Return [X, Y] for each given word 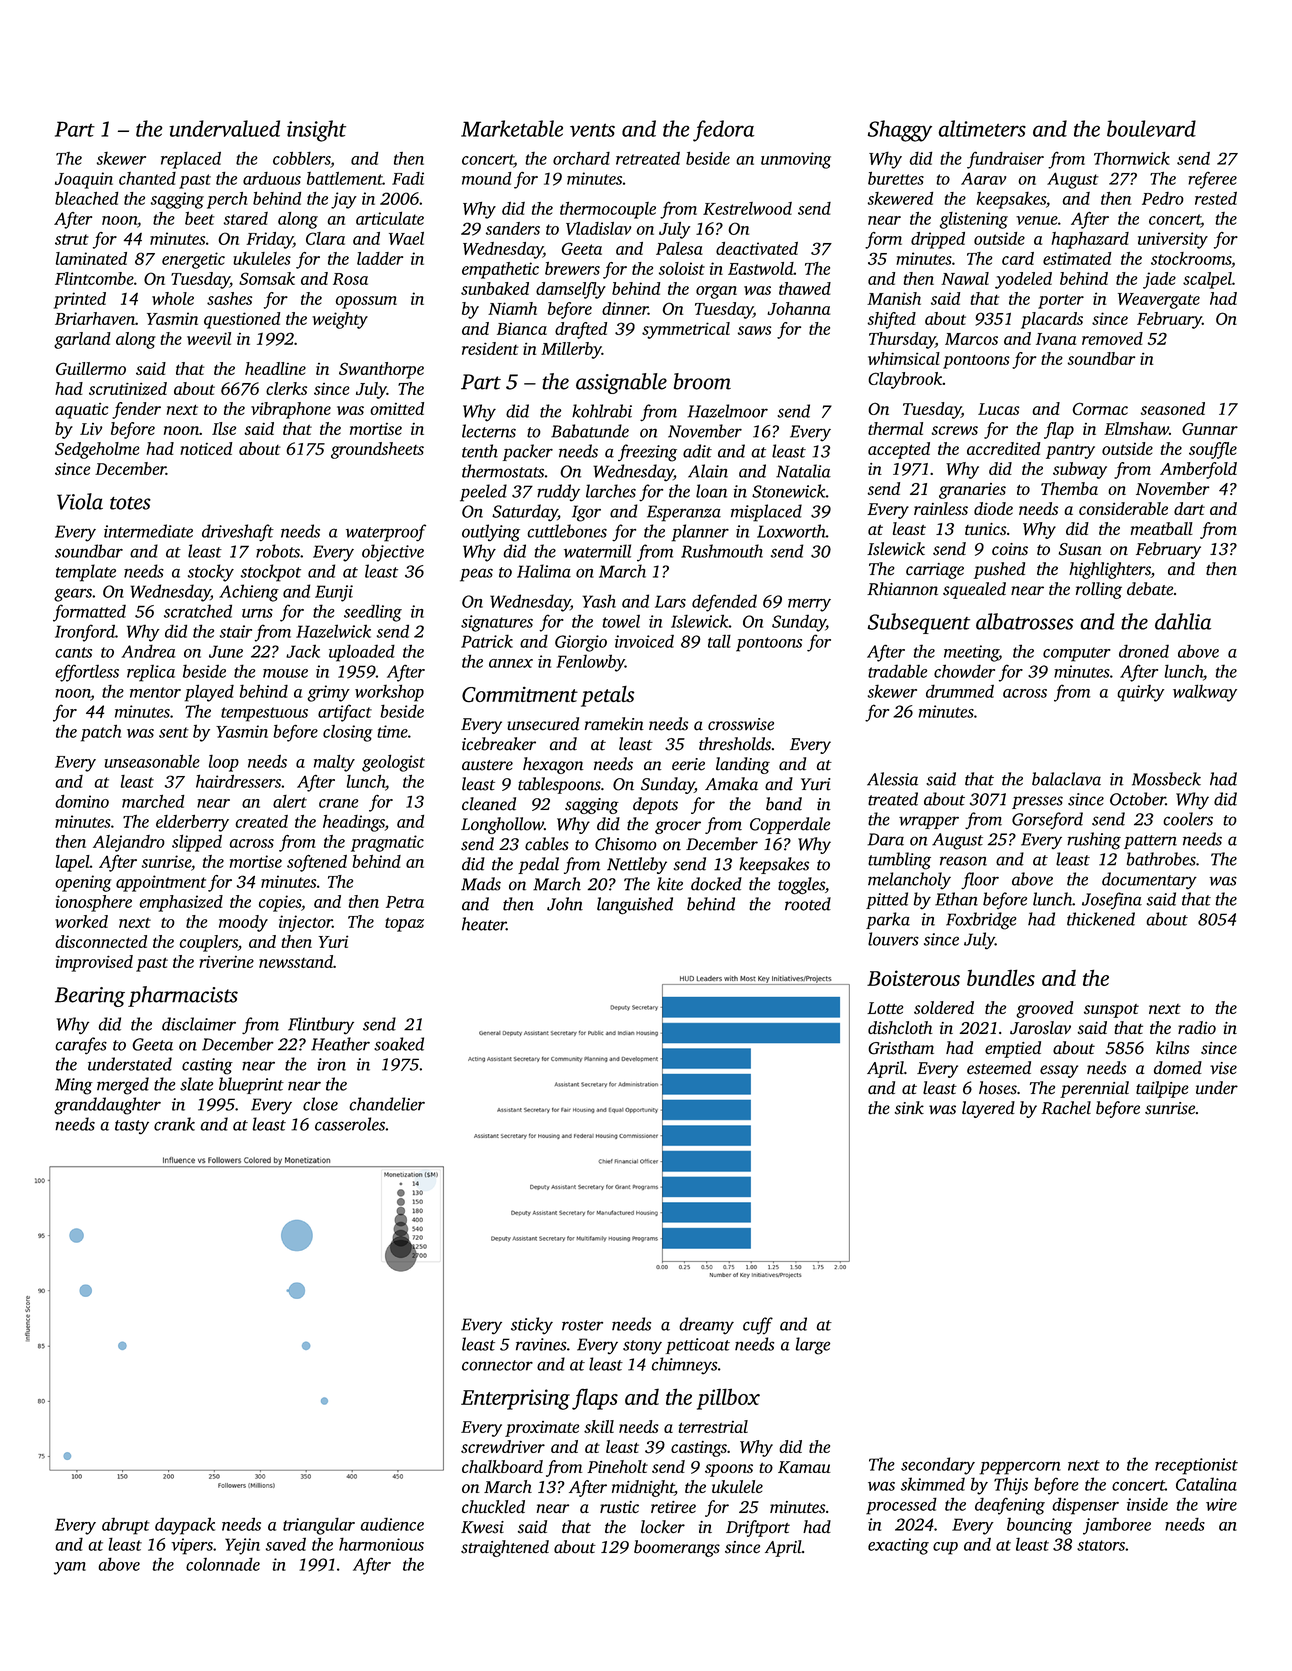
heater [484, 924]
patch [101, 733]
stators [1101, 1545]
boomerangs [677, 1548]
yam [70, 1568]
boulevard [1151, 128]
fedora [723, 131]
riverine [226, 962]
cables [547, 844]
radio [1197, 1027]
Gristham [901, 1048]
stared [246, 218]
